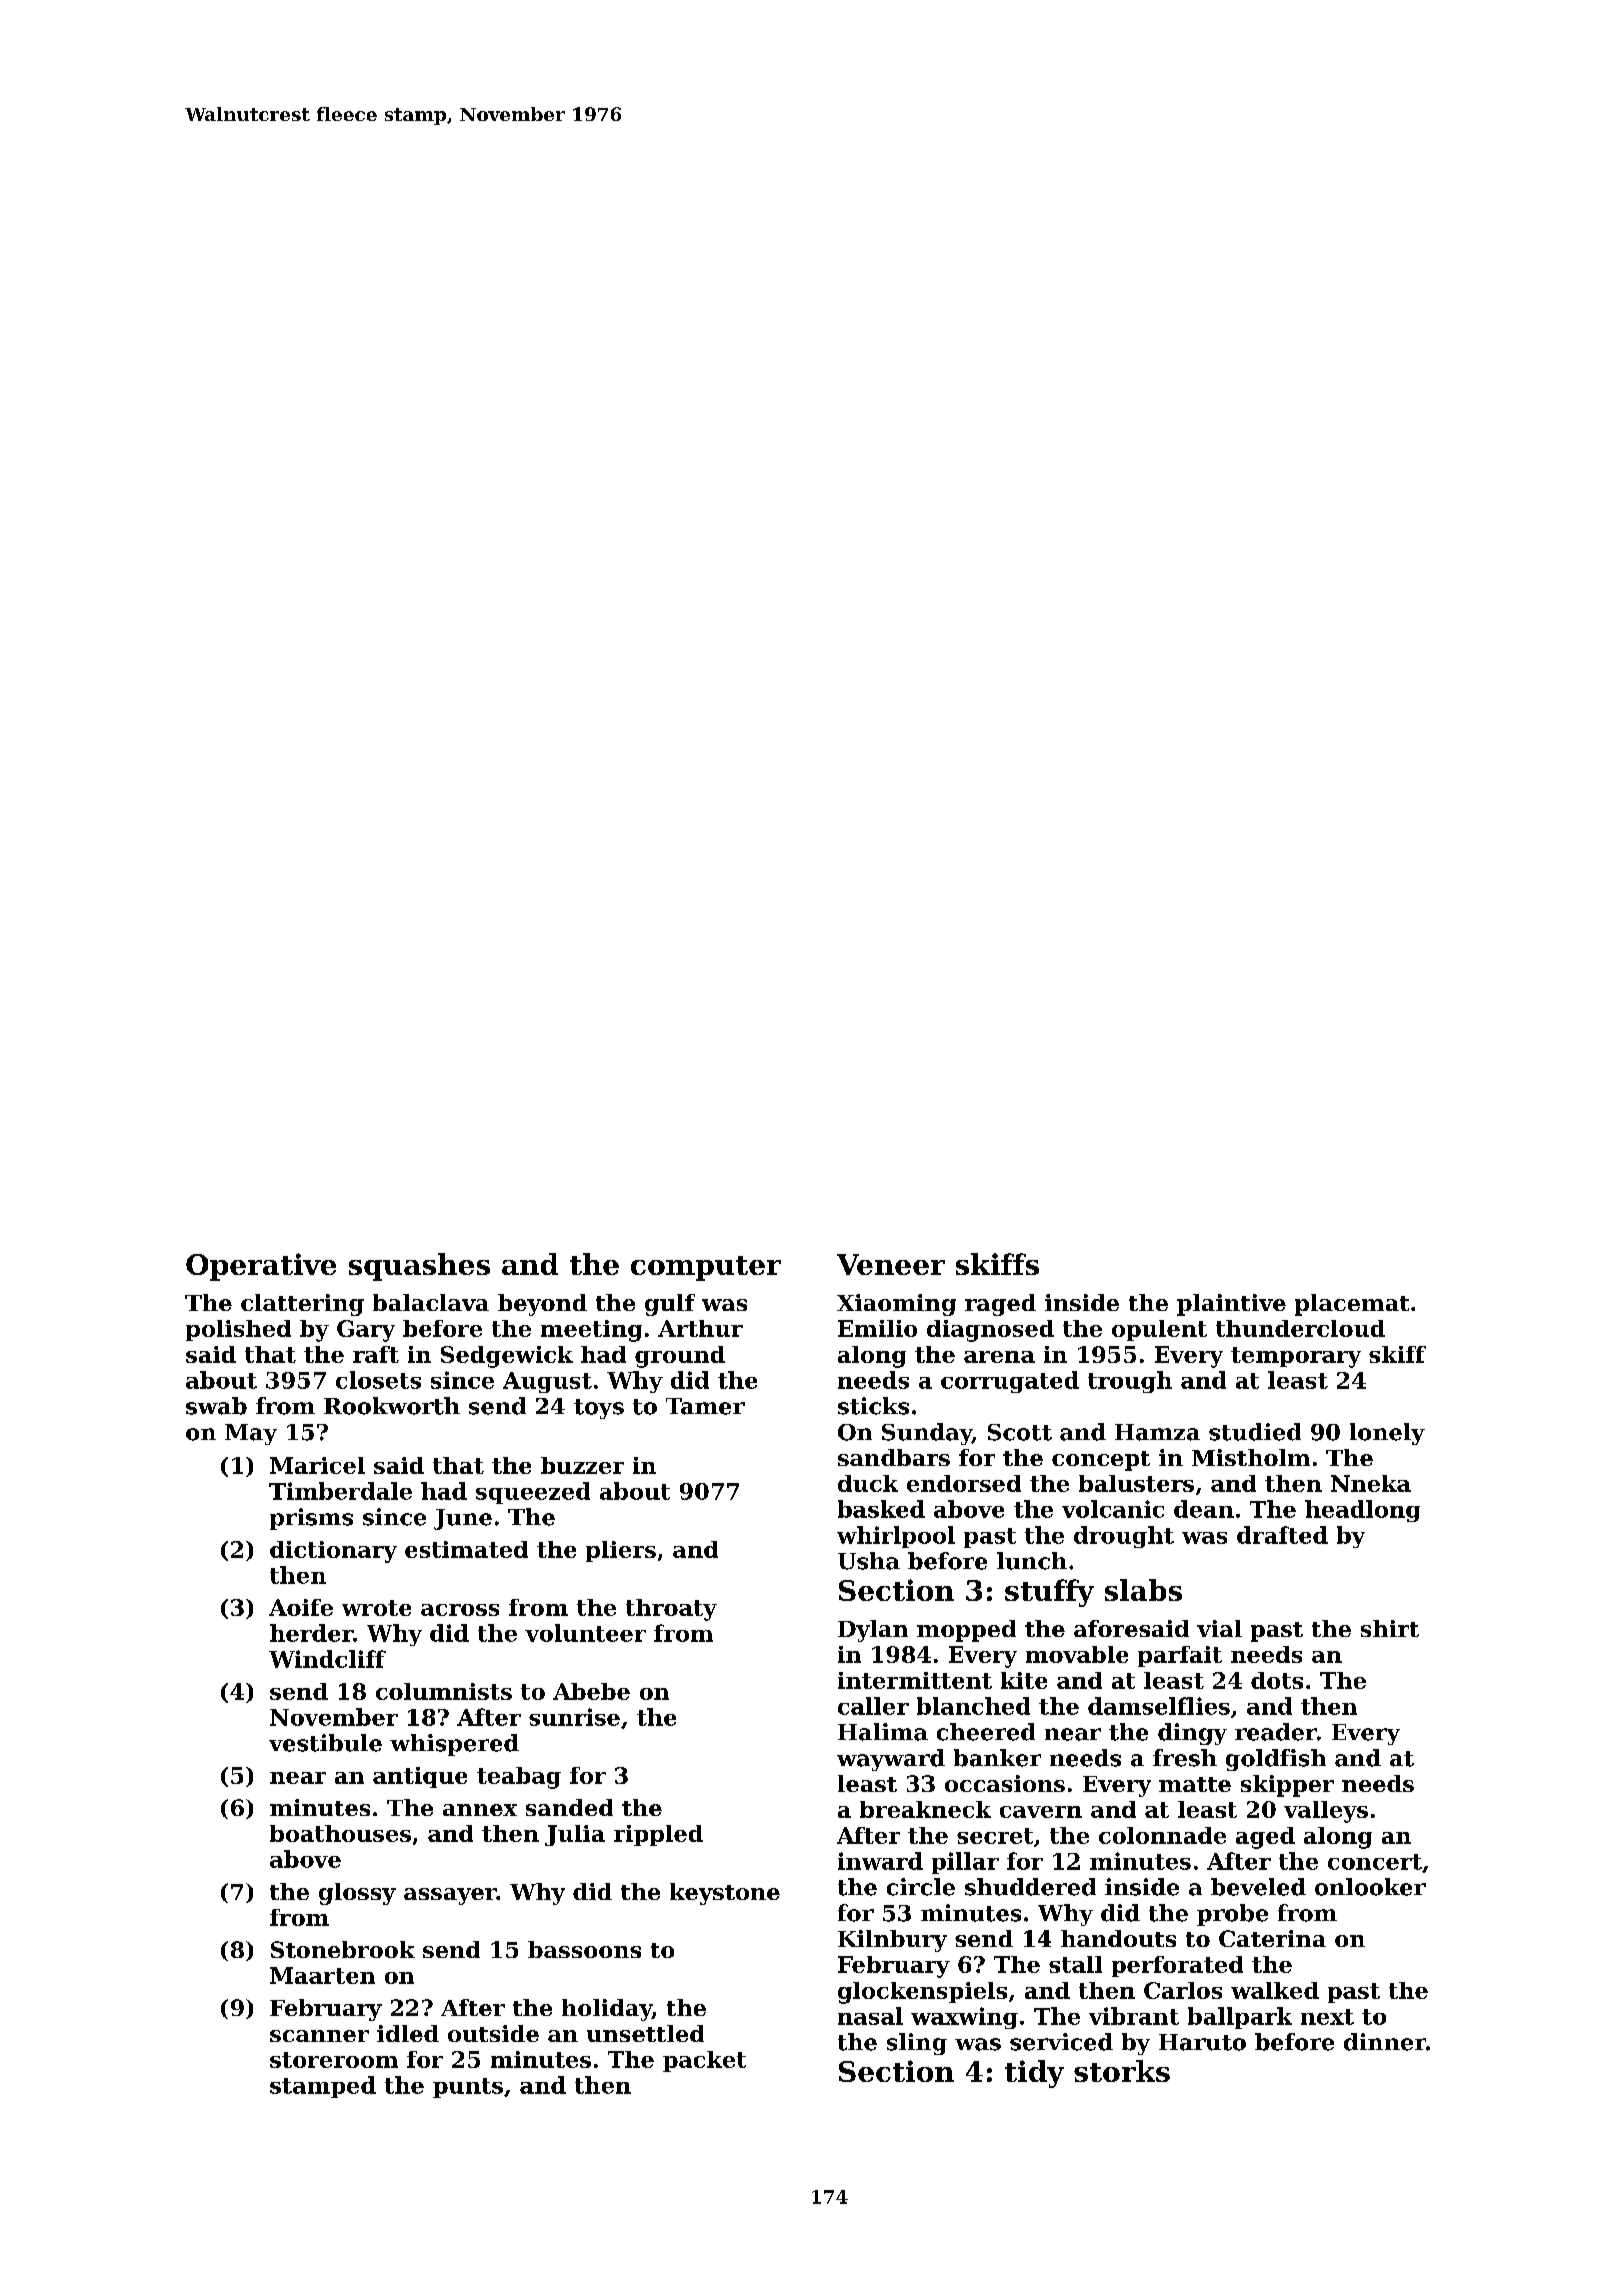 The height and width of the screenshot is (2292, 1620). I want to click on whirlpool, so click(896, 1537).
